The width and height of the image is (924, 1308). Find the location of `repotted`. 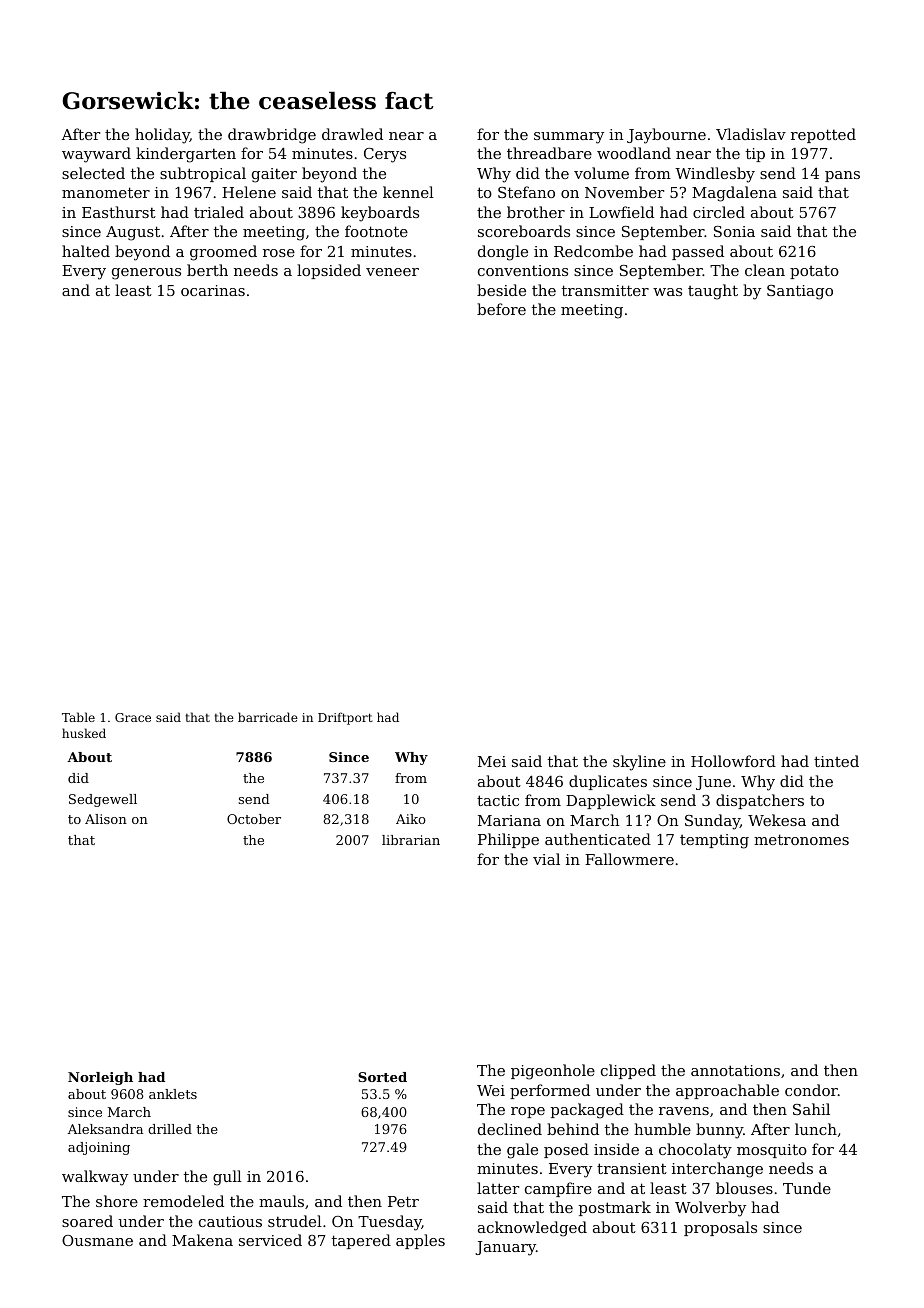

repotted is located at coordinates (823, 135).
